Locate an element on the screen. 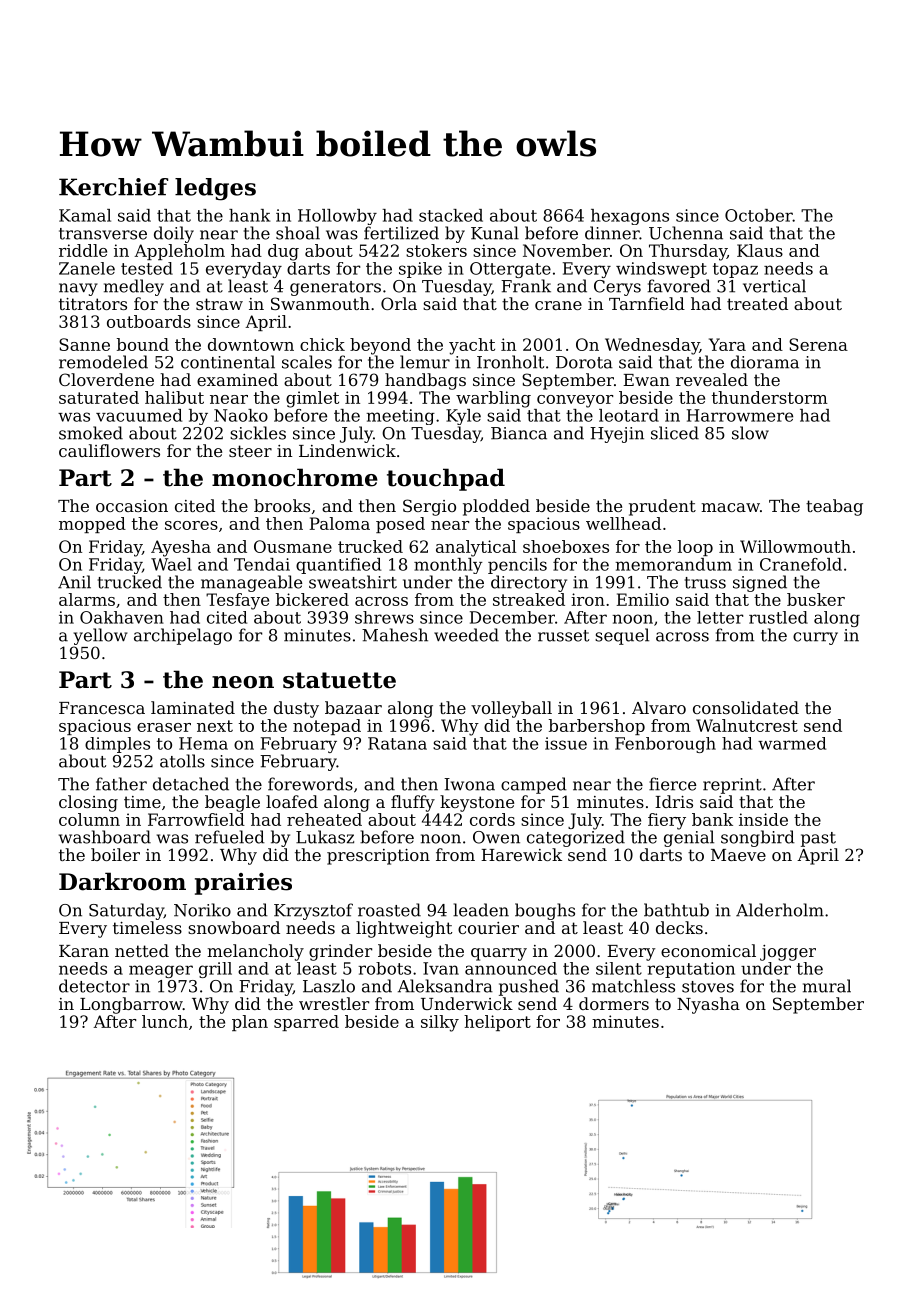  Alvaro is located at coordinates (659, 707).
